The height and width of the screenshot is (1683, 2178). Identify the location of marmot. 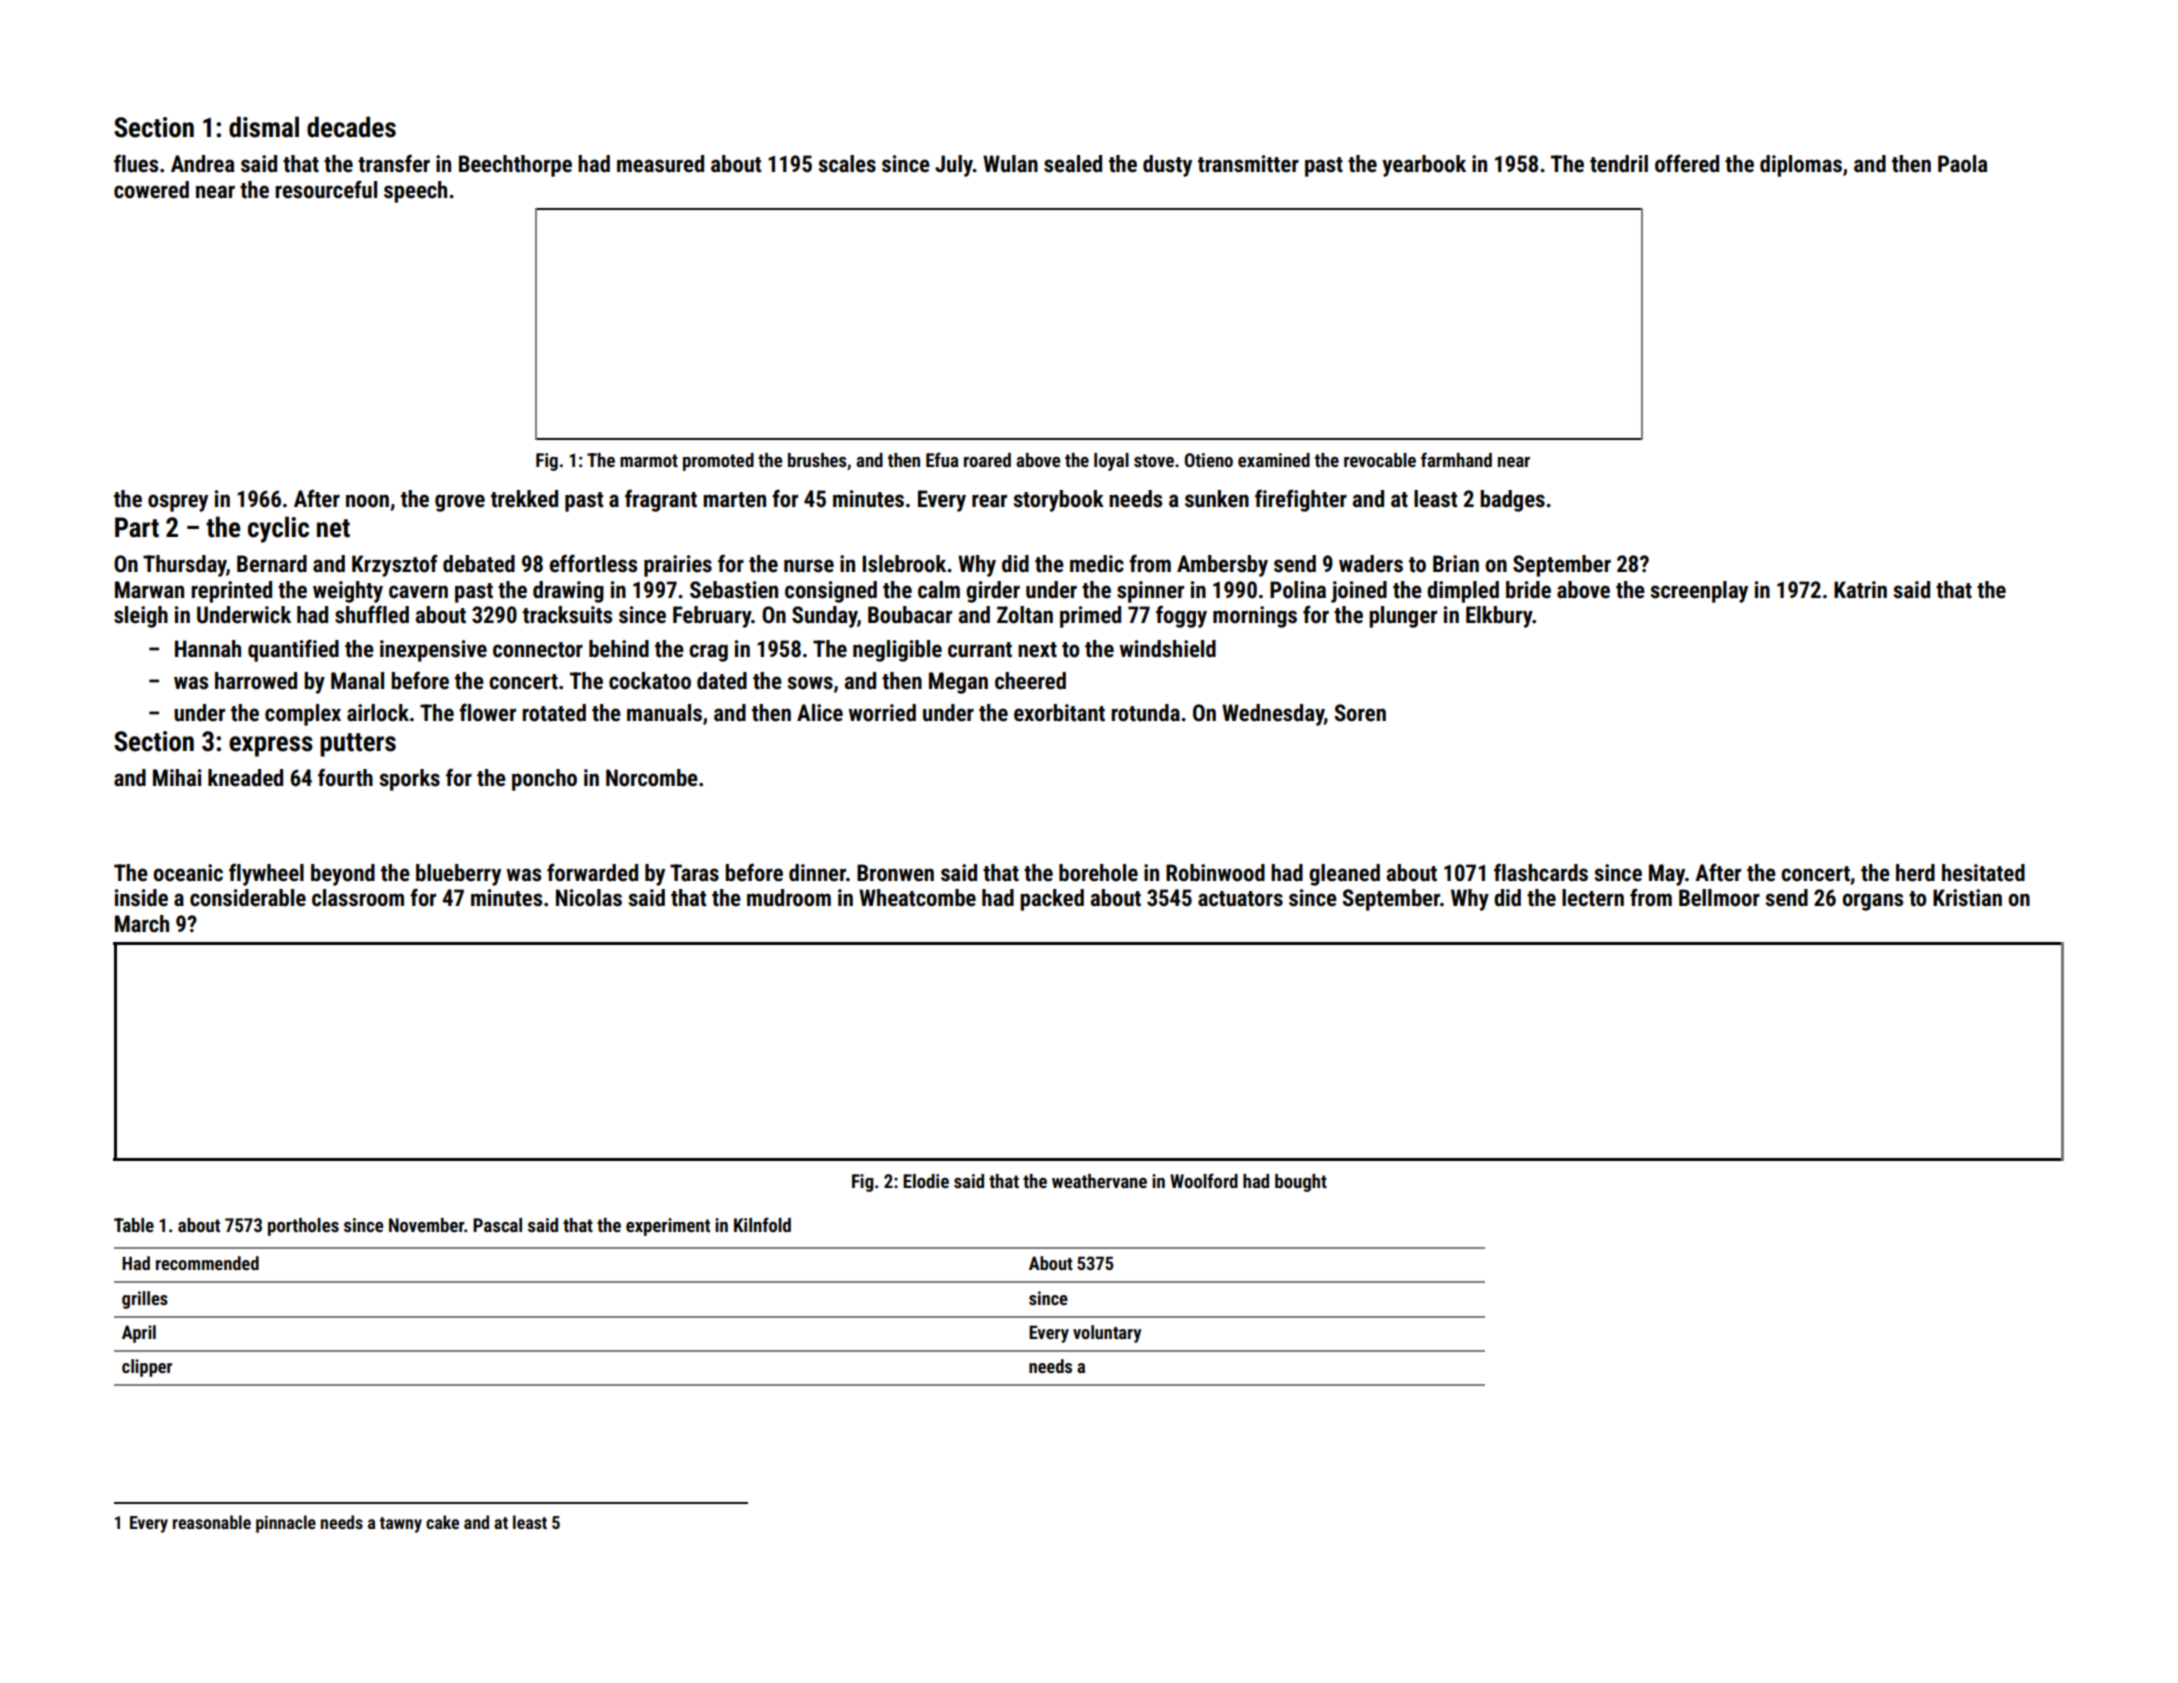
(649, 460).
